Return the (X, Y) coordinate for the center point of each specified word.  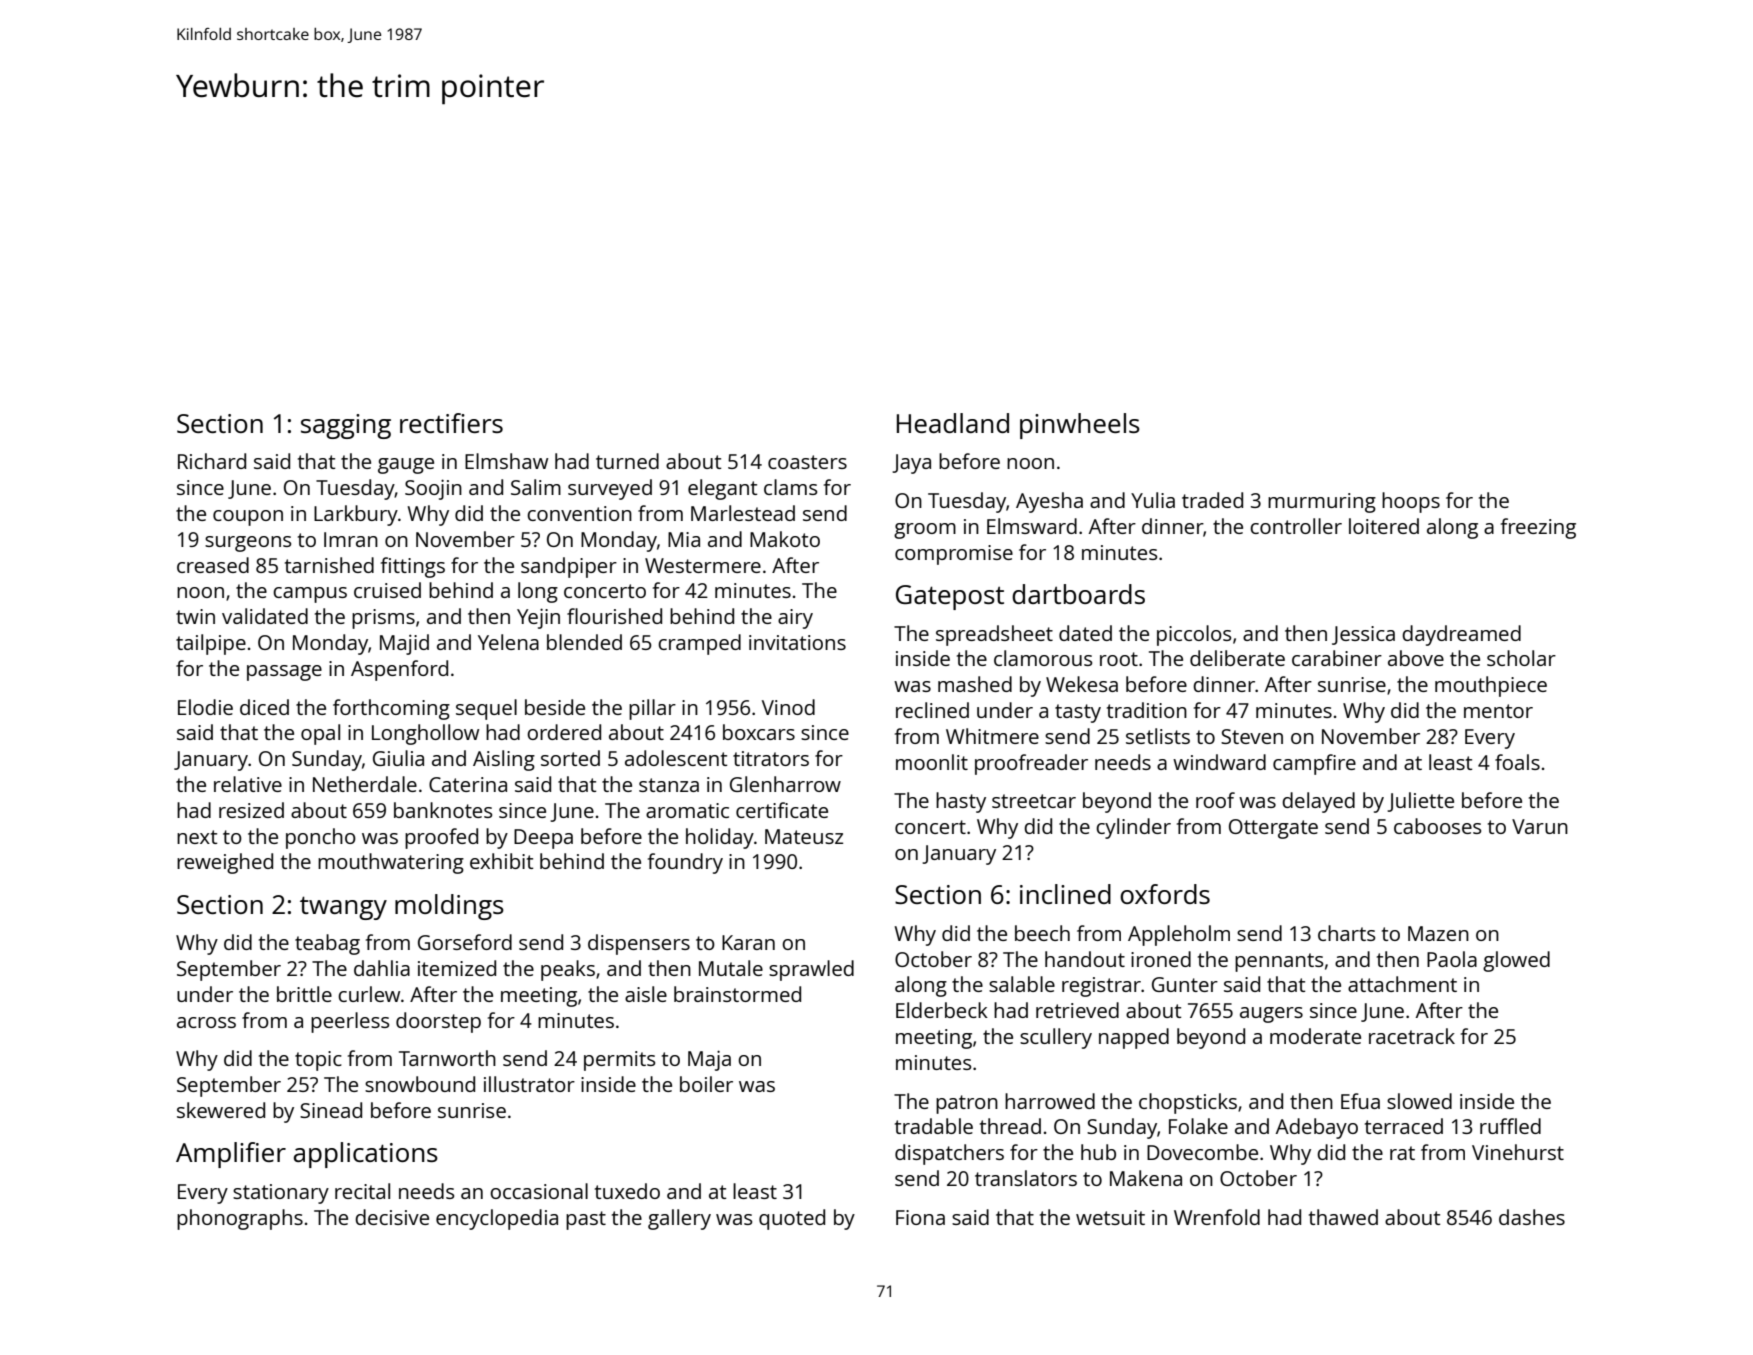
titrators (771, 758)
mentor (1498, 711)
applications (366, 1155)
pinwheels (1080, 426)
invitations (797, 642)
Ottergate (1273, 829)
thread (1010, 1126)
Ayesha (1049, 502)
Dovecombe (1202, 1152)
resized (251, 810)
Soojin (433, 489)
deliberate (1237, 658)
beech (1042, 933)
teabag (327, 944)
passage (284, 673)
